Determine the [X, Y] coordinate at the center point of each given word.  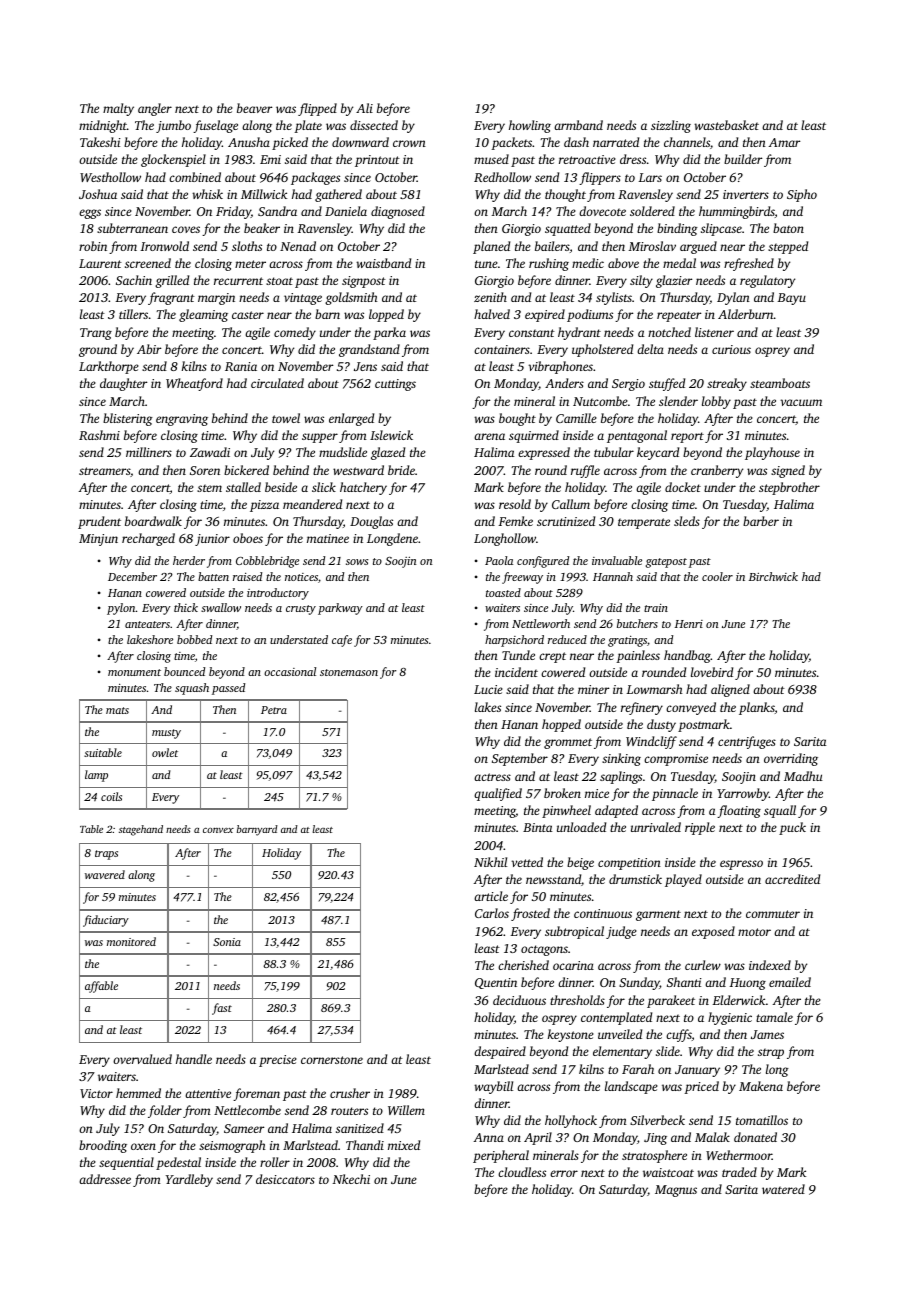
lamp [96, 776]
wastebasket [726, 125]
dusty [661, 725]
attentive [208, 1093]
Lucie [488, 689]
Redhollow [502, 177]
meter [250, 264]
